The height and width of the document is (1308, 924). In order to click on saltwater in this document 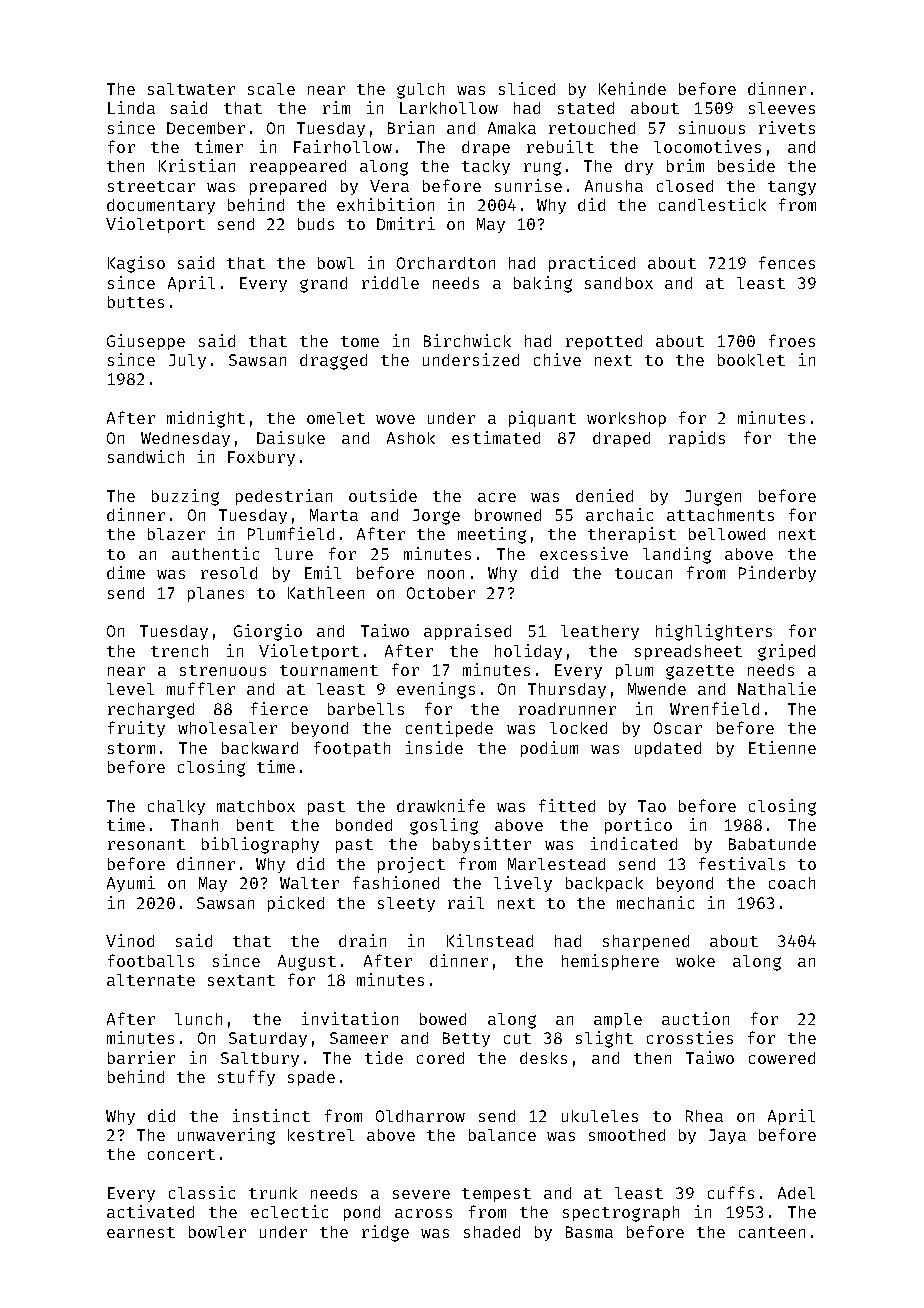, I will do `click(191, 89)`.
